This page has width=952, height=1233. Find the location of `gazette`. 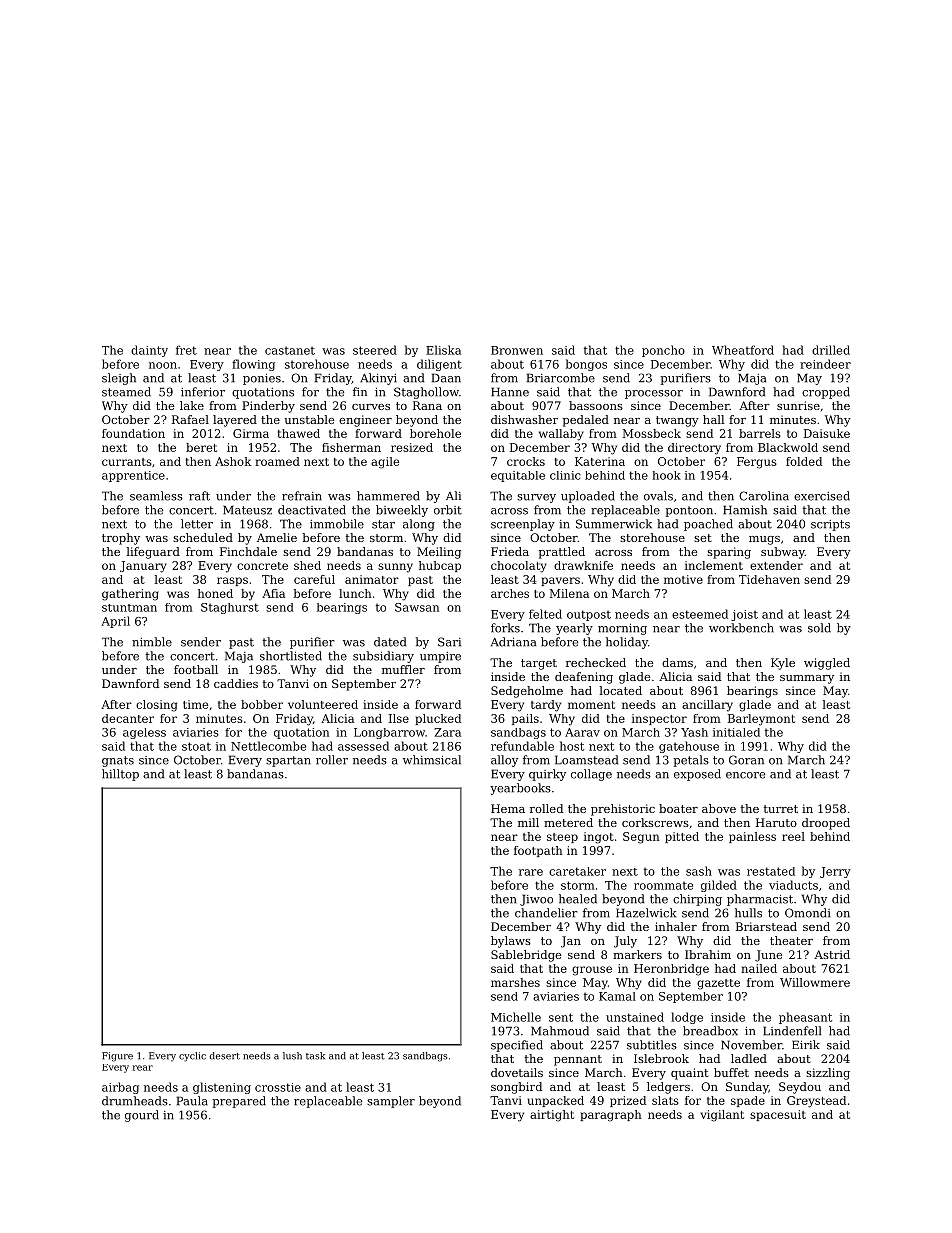

gazette is located at coordinates (718, 984).
